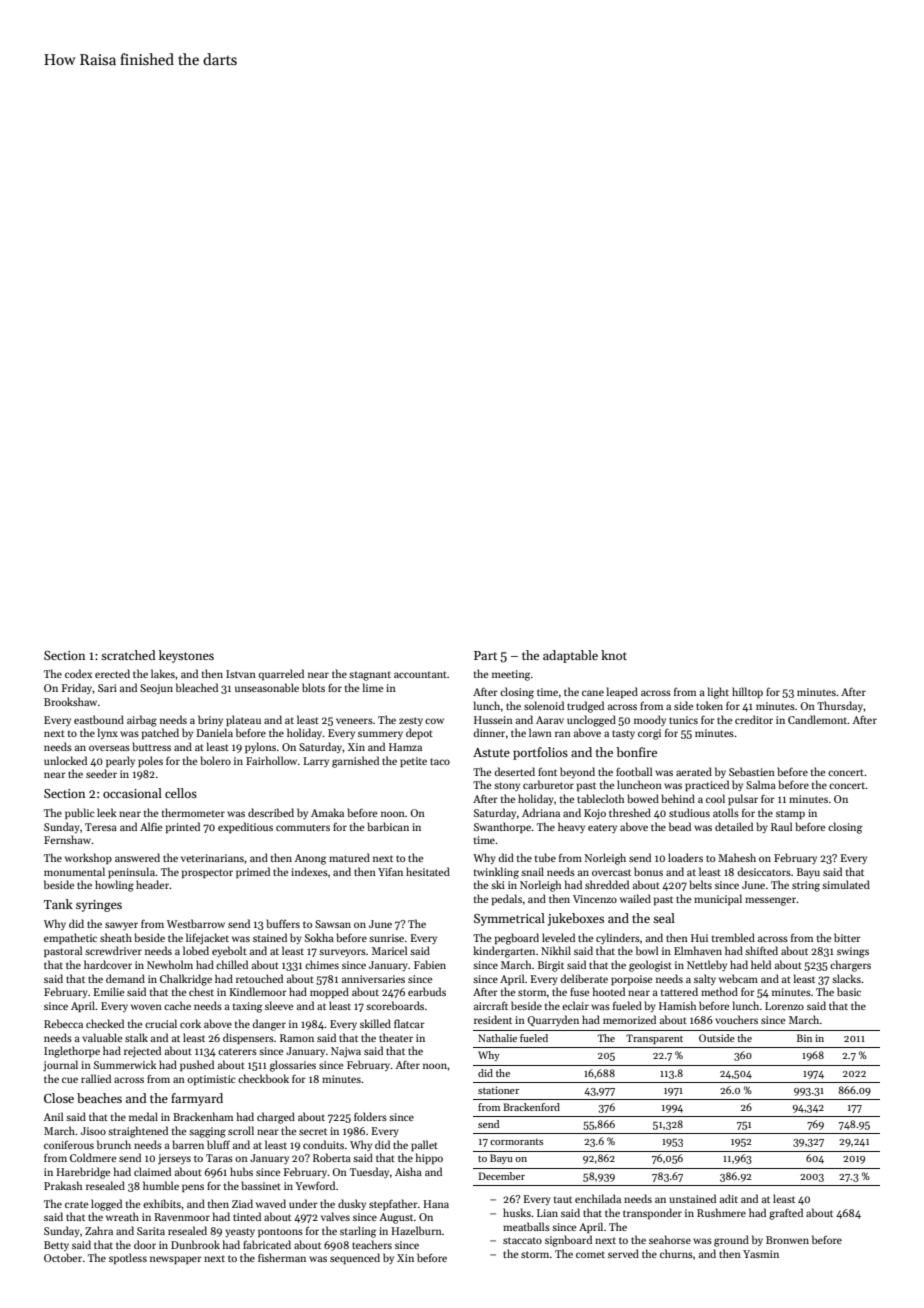 This image has height=1308, width=924. Describe the element at coordinates (654, 1039) in the image. I see `Transparent` at that location.
